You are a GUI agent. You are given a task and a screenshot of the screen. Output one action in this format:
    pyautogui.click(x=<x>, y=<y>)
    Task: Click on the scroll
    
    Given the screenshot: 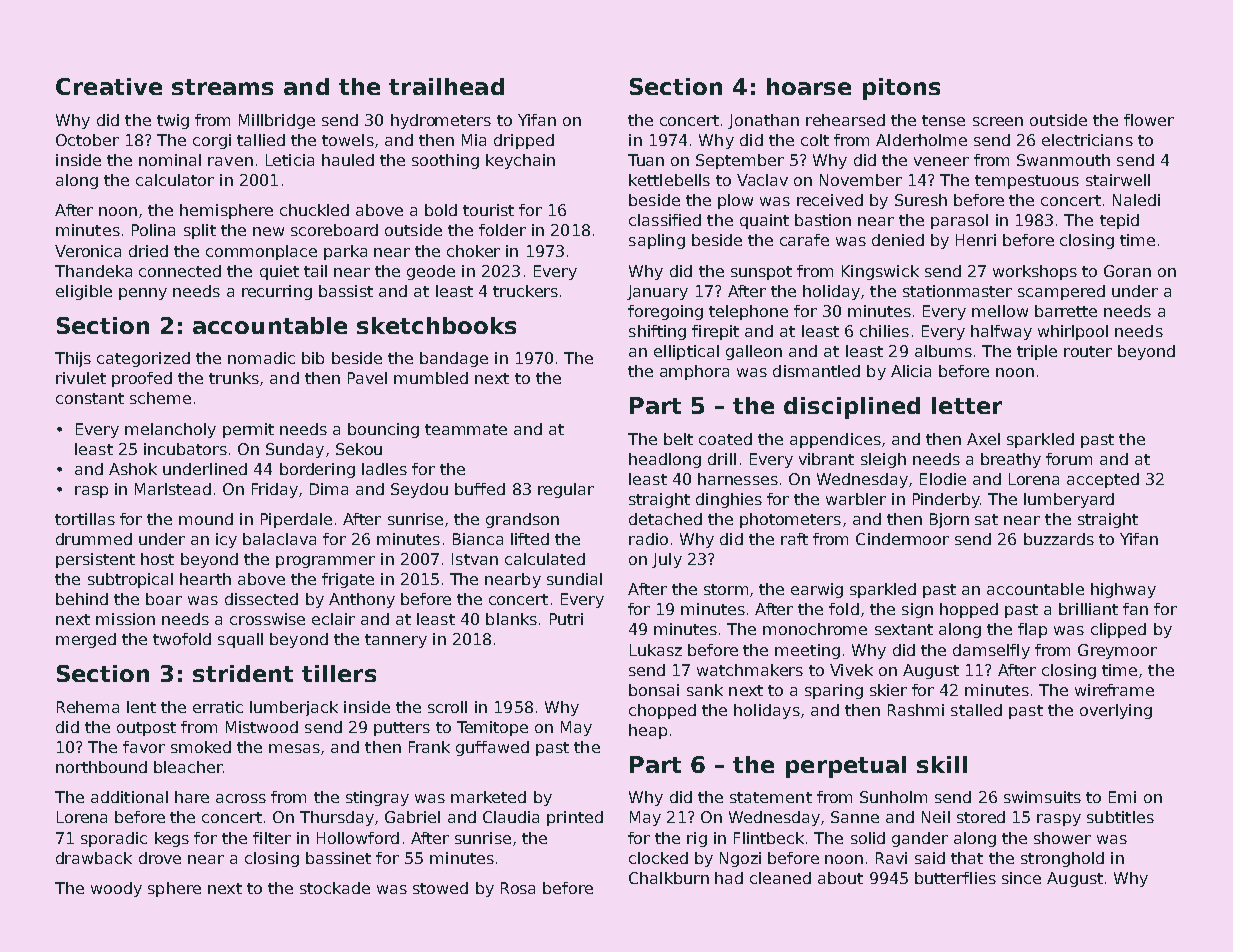 What is the action you would take?
    pyautogui.click(x=447, y=707)
